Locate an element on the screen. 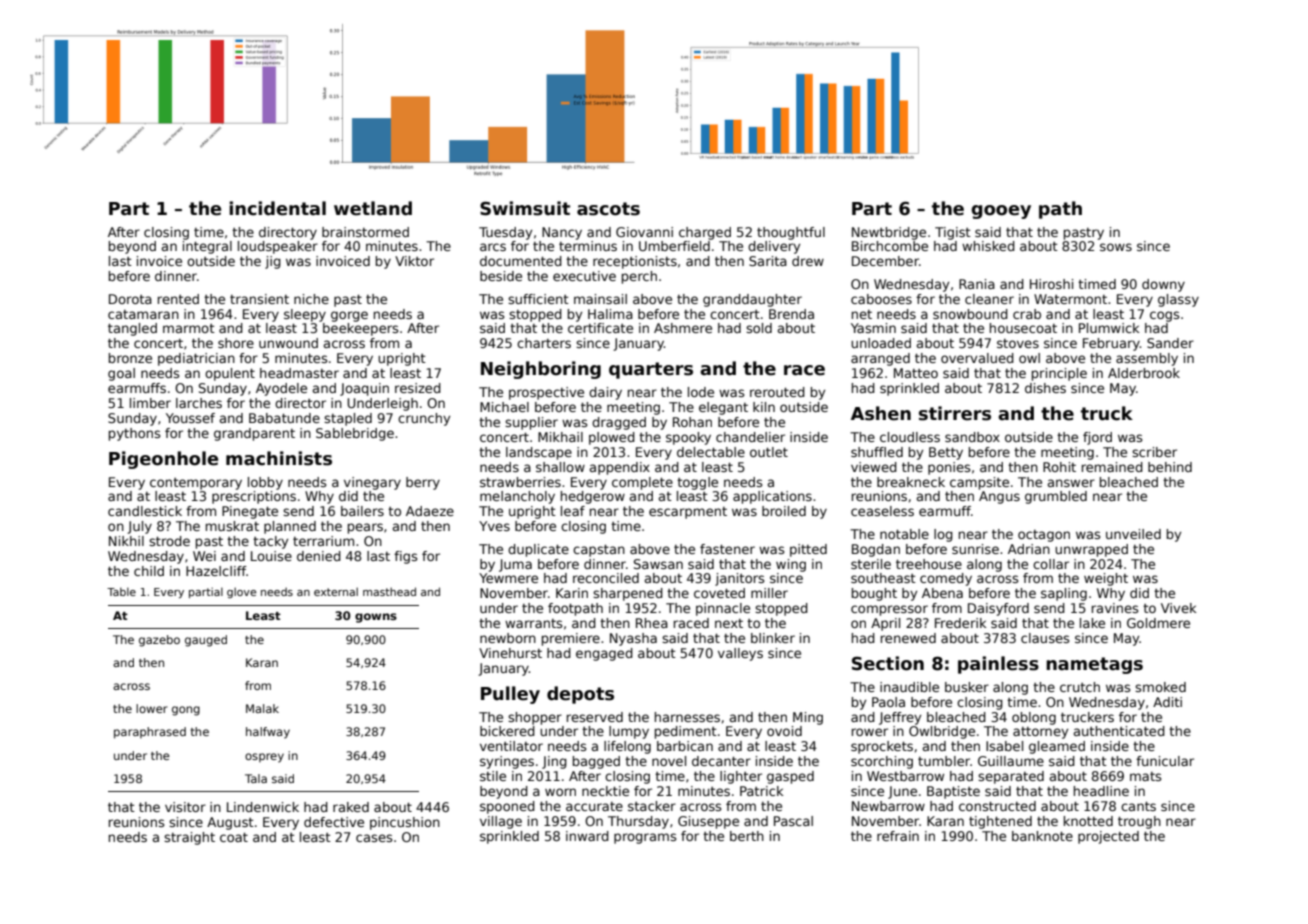  denied is located at coordinates (319, 556).
